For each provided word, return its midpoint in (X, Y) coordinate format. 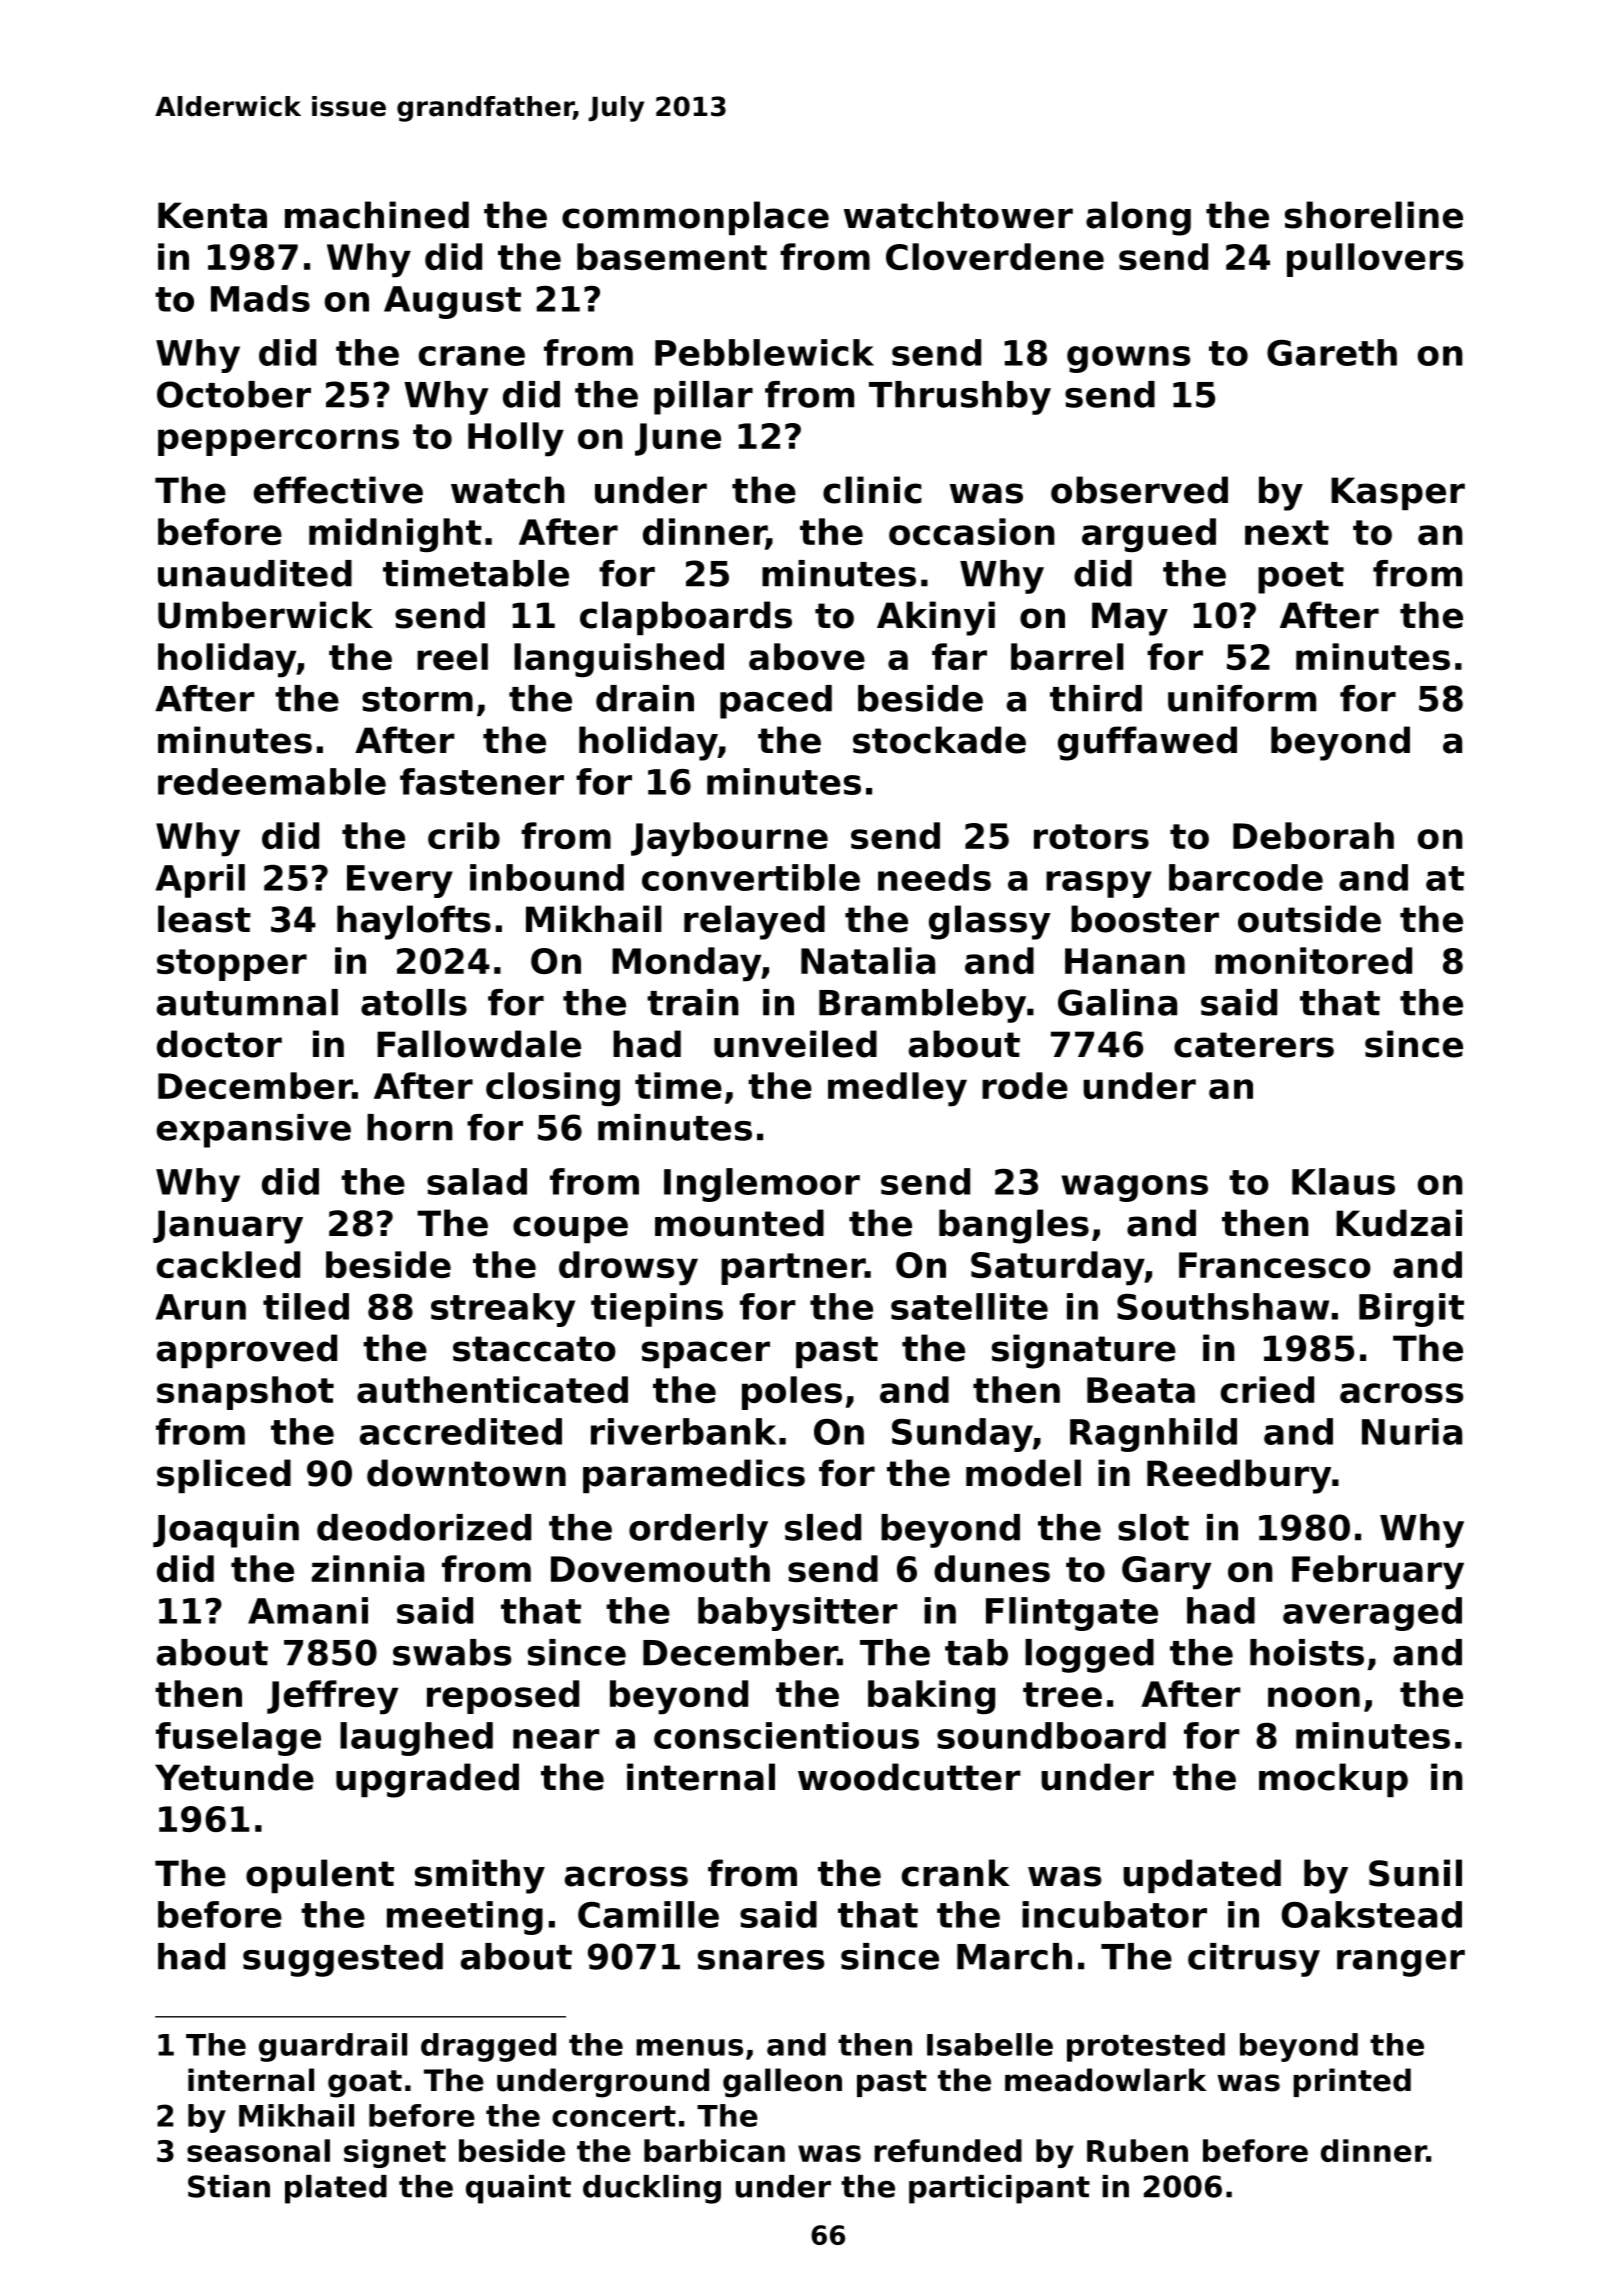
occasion (972, 531)
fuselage (238, 1739)
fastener (482, 781)
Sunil (1415, 1873)
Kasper (1398, 493)
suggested (343, 1960)
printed (1352, 2082)
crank (956, 1873)
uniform (1242, 698)
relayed (754, 922)
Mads (260, 298)
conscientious (786, 1735)
